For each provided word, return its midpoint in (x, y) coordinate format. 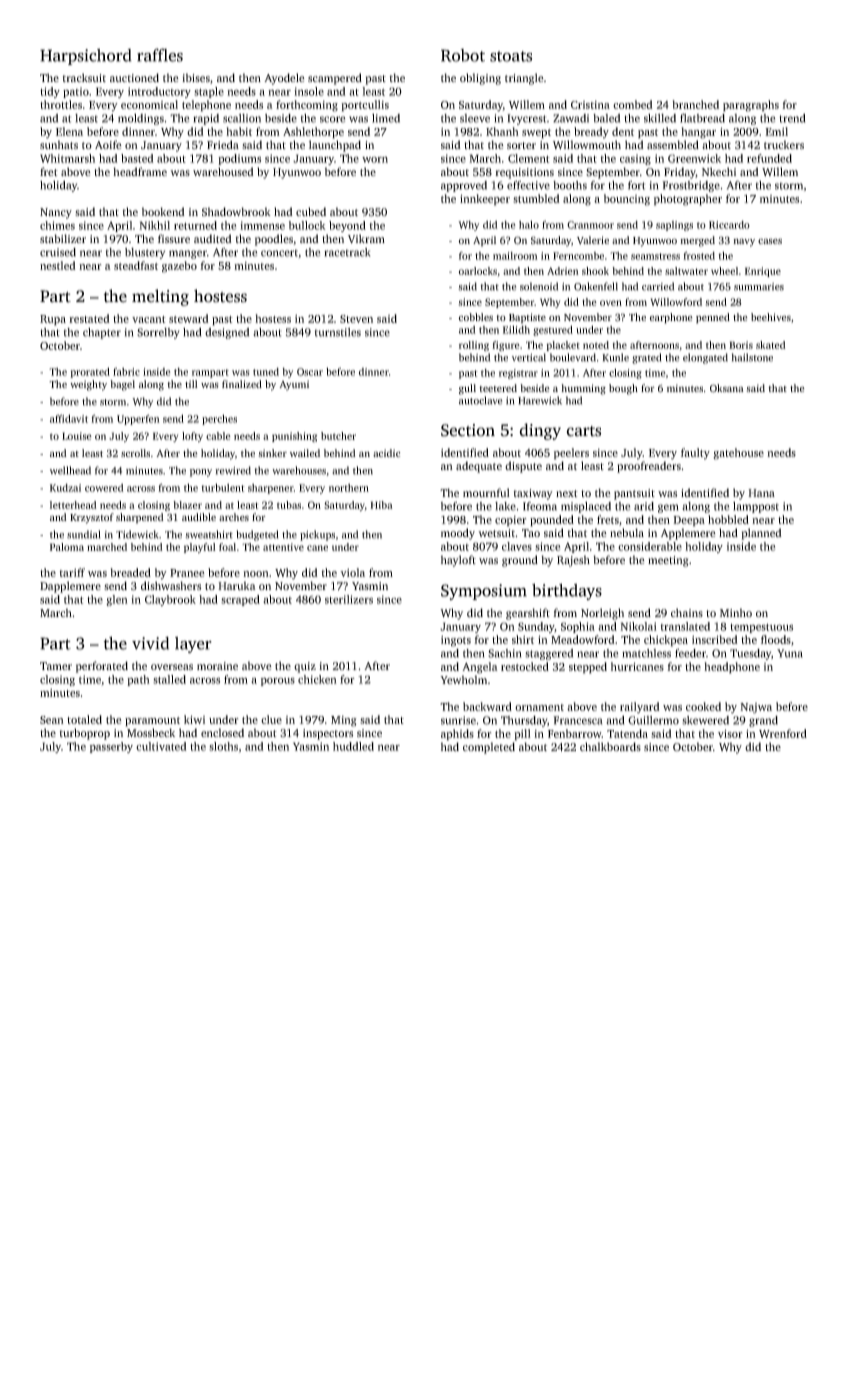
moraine (217, 666)
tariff (72, 572)
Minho (736, 612)
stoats (511, 56)
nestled (58, 265)
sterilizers (349, 599)
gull (467, 389)
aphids (457, 735)
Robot (463, 55)
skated (771, 345)
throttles (61, 104)
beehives (771, 317)
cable (218, 436)
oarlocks (478, 271)
